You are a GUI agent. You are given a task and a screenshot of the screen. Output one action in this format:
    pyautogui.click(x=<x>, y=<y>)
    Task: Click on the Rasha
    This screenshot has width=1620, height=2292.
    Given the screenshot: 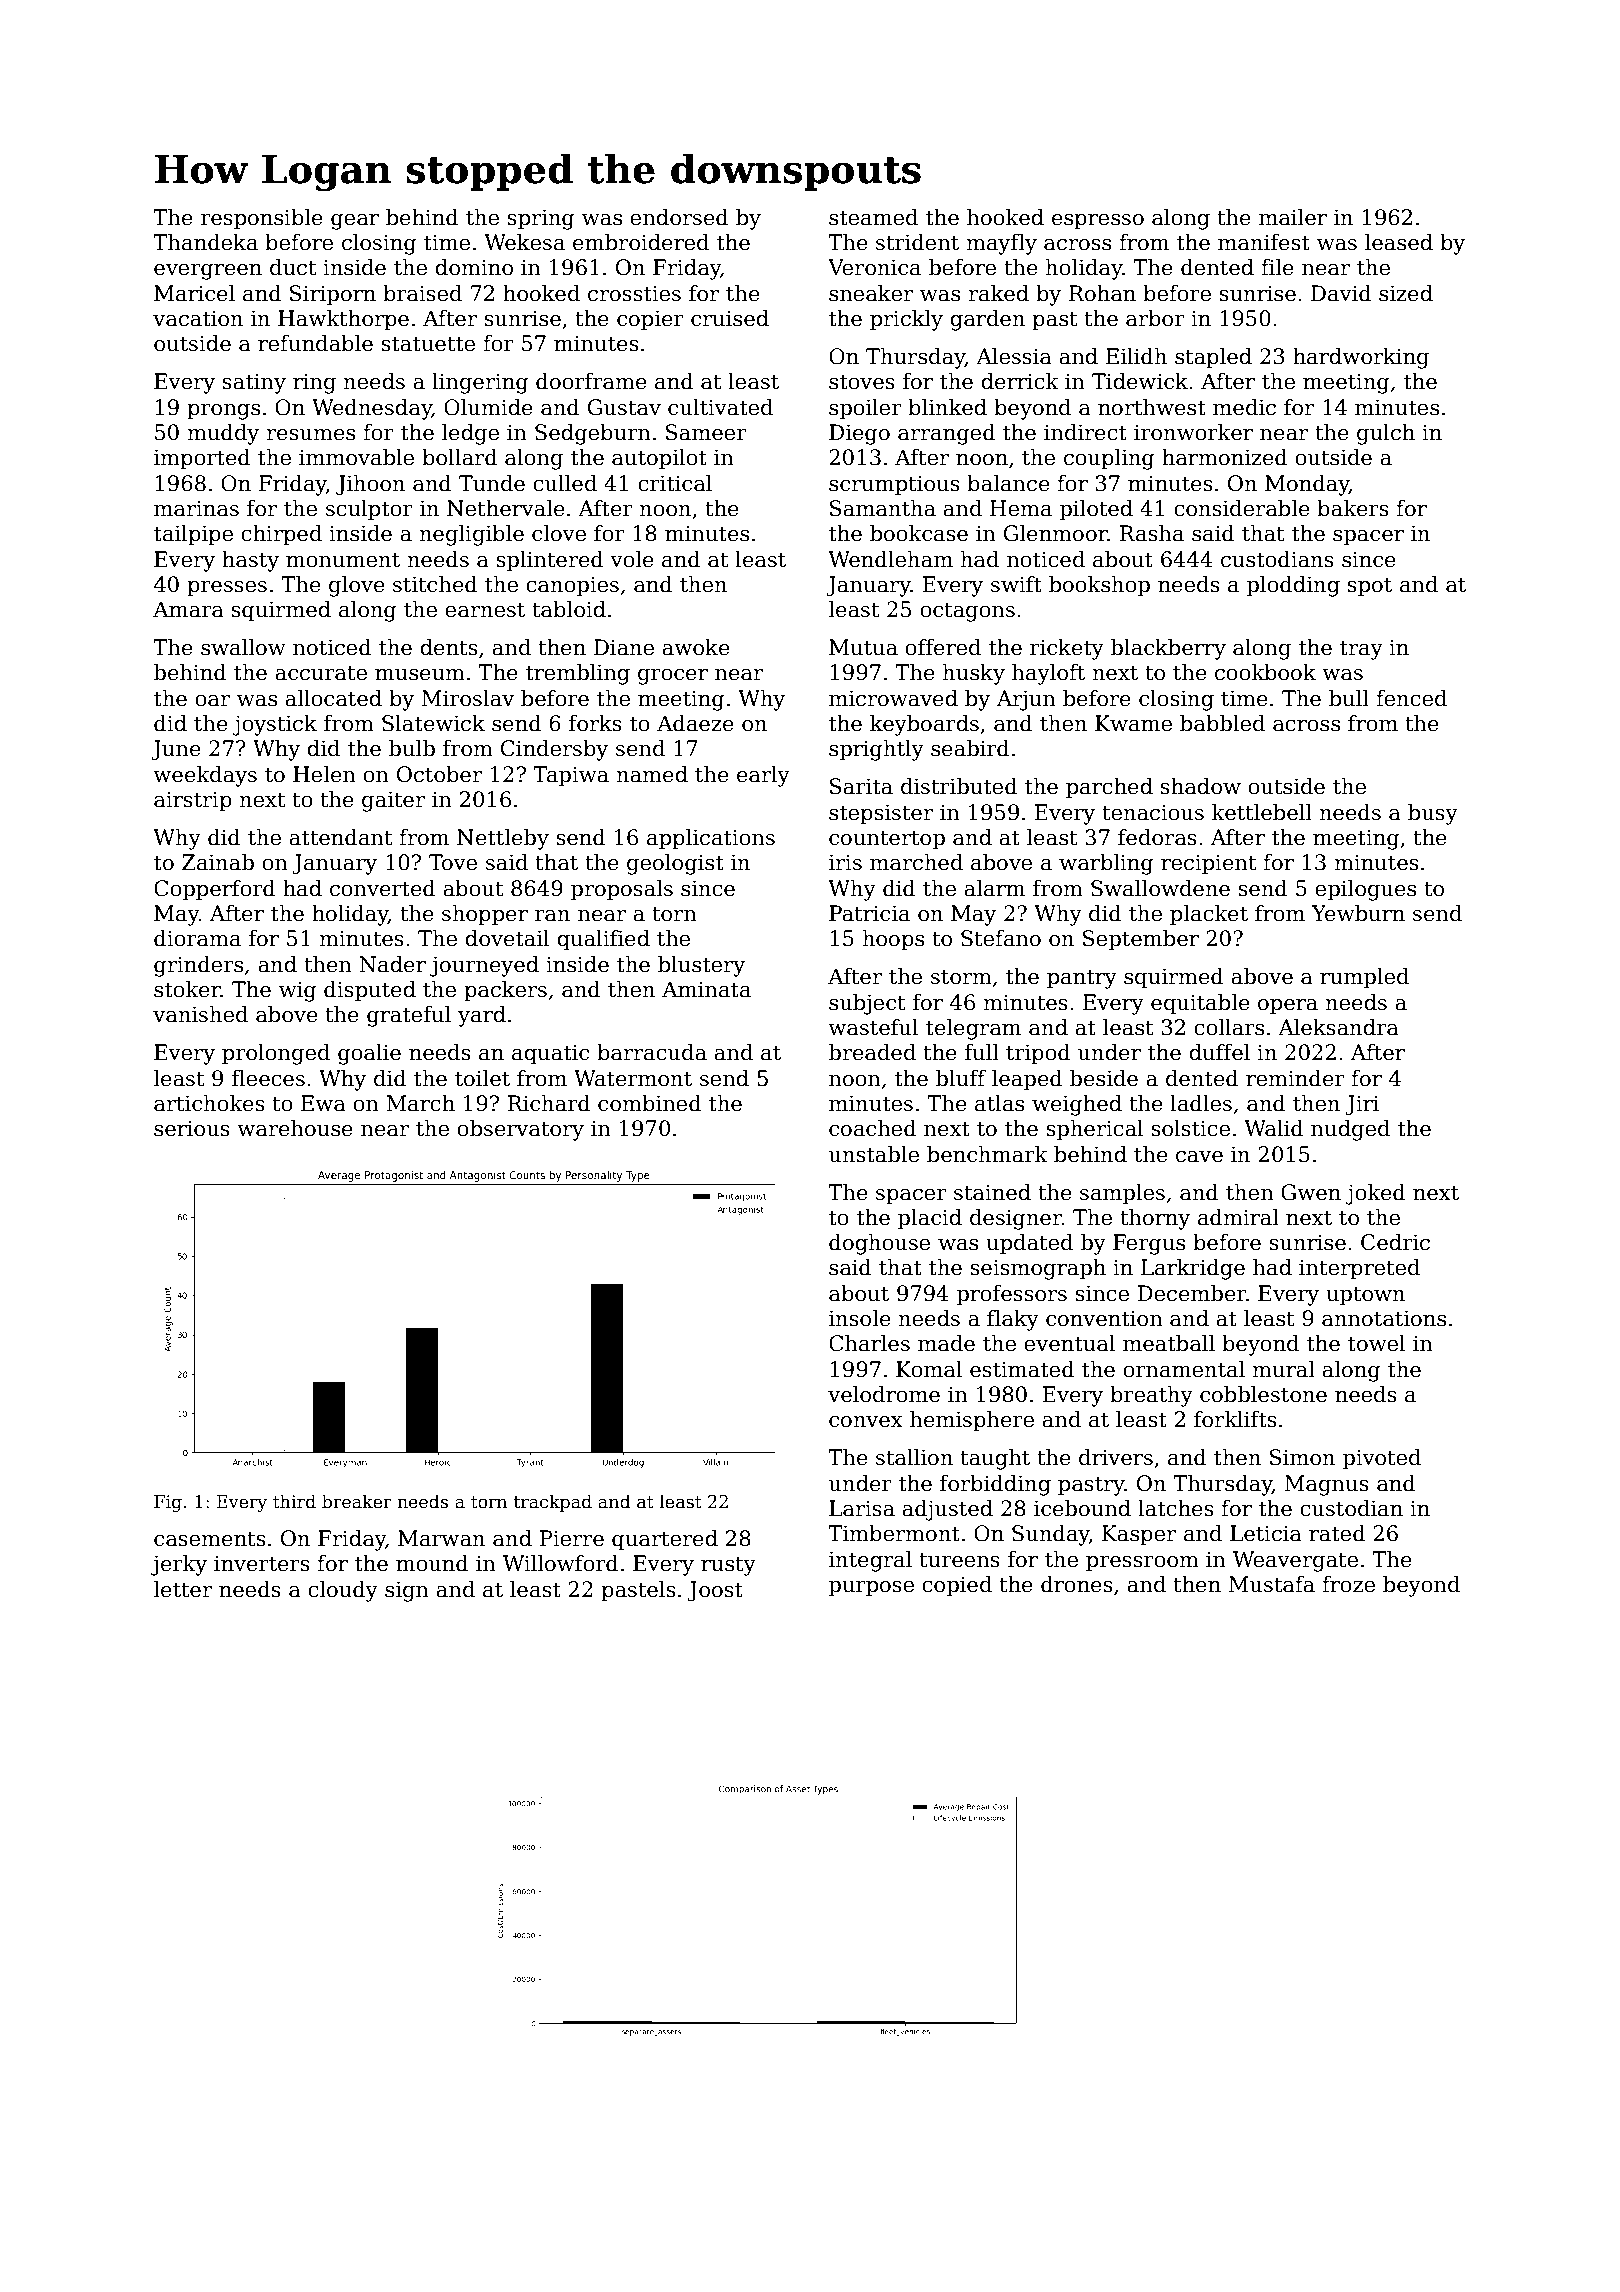 What is the action you would take?
    pyautogui.click(x=1151, y=533)
